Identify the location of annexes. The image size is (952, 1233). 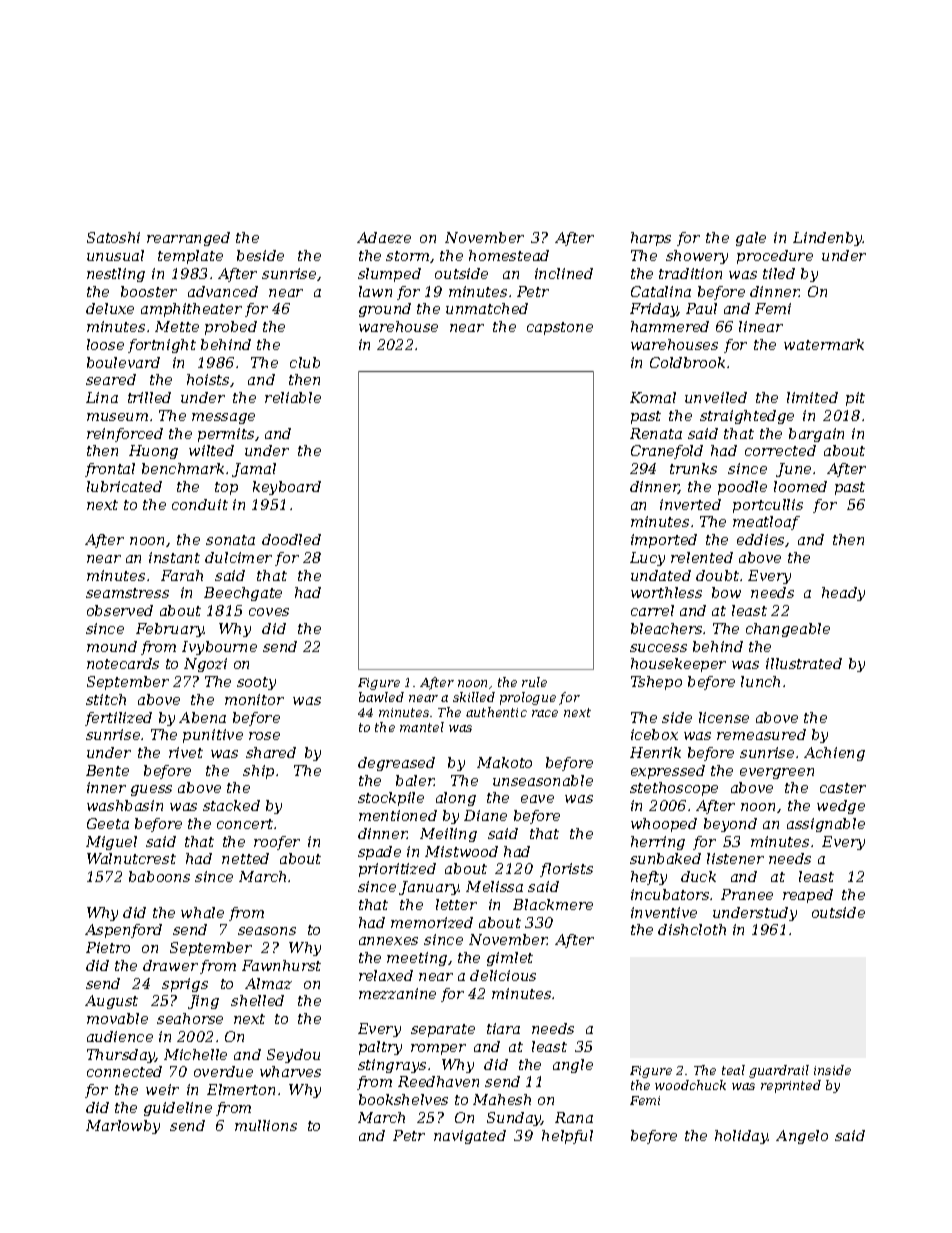
(388, 941).
